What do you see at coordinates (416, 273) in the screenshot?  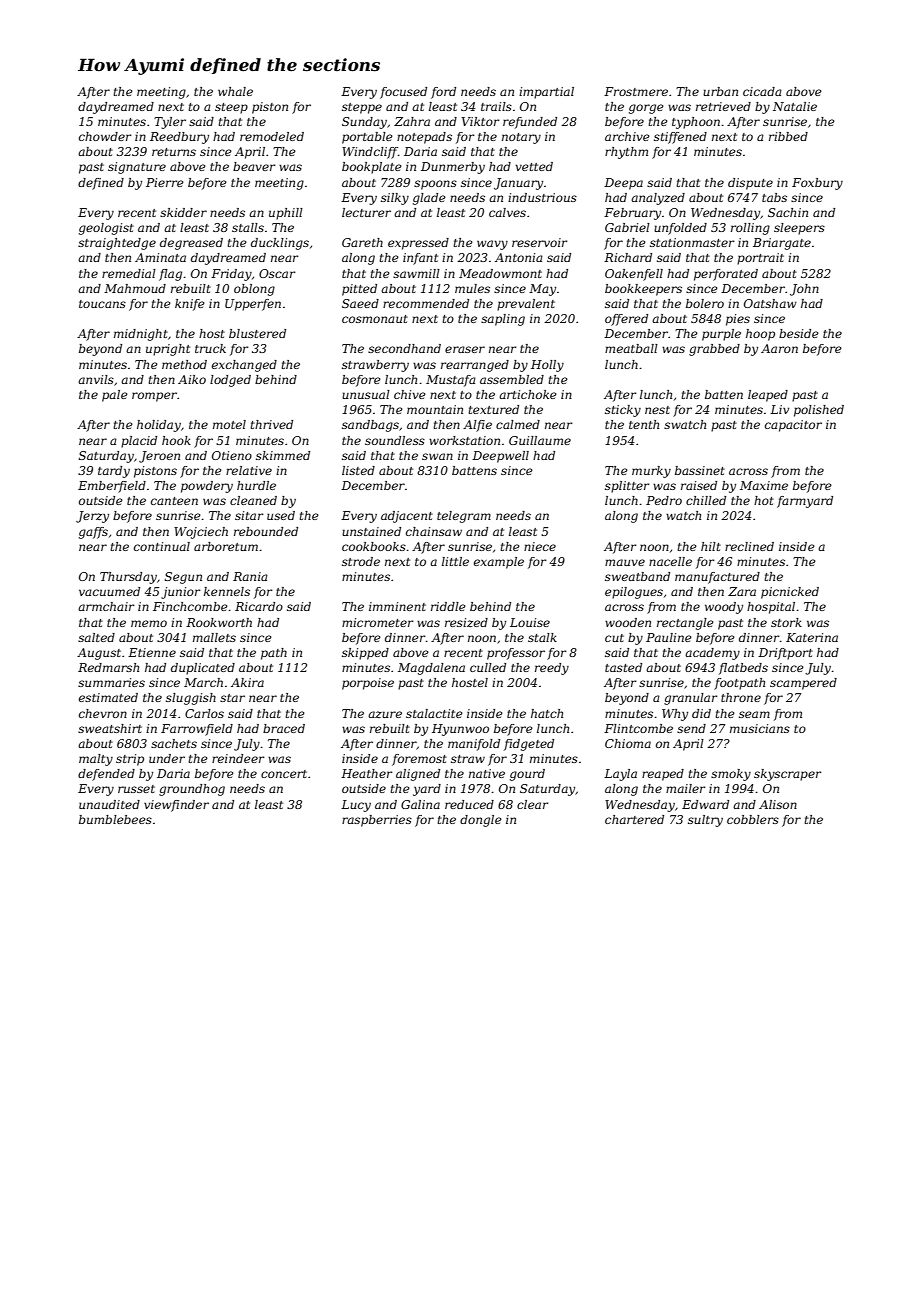 I see `sawmill` at bounding box center [416, 273].
